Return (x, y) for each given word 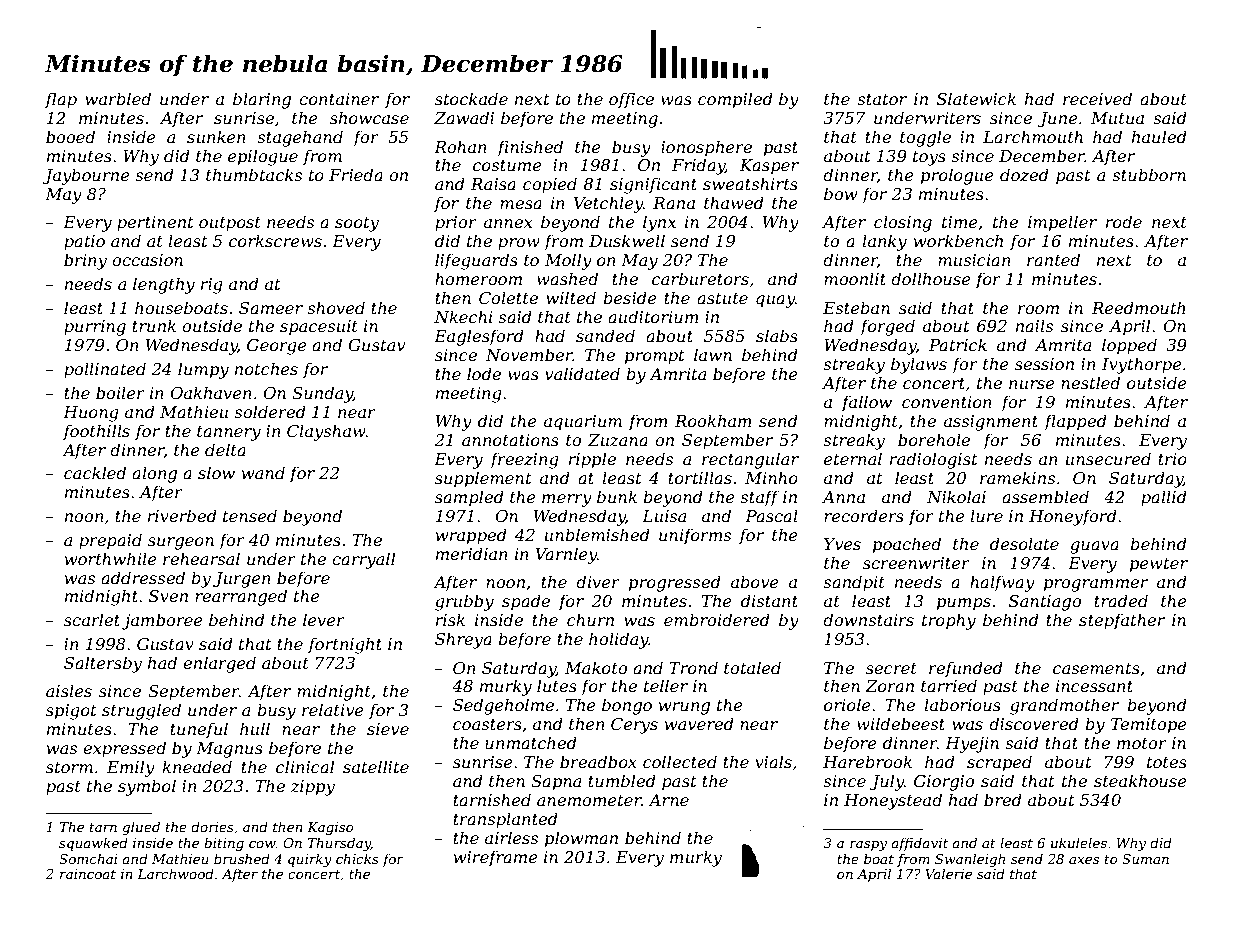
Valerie (948, 873)
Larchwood (175, 873)
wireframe (496, 858)
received (1097, 98)
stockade (471, 98)
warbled (118, 98)
